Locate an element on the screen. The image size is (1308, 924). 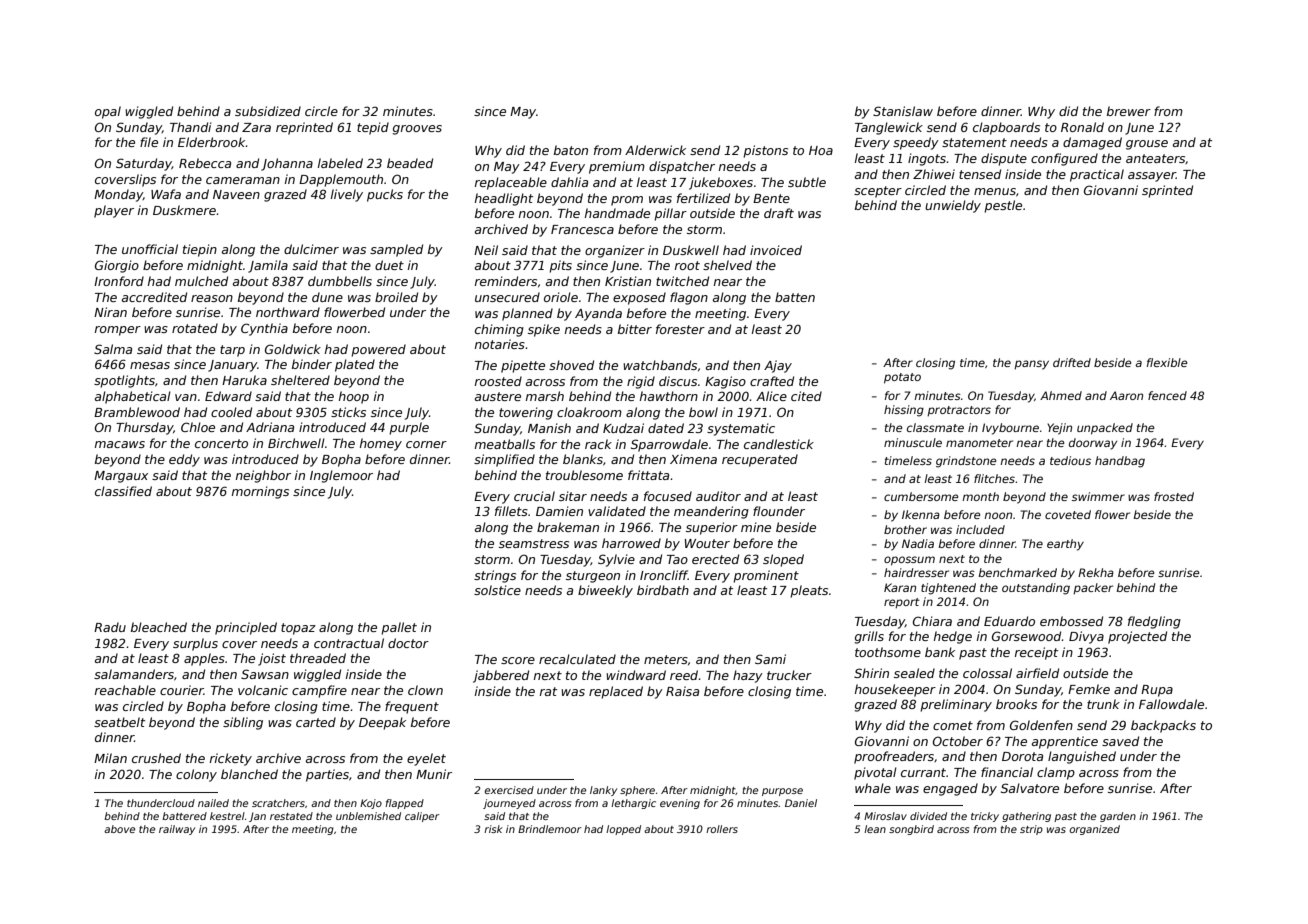
baton is located at coordinates (571, 150).
